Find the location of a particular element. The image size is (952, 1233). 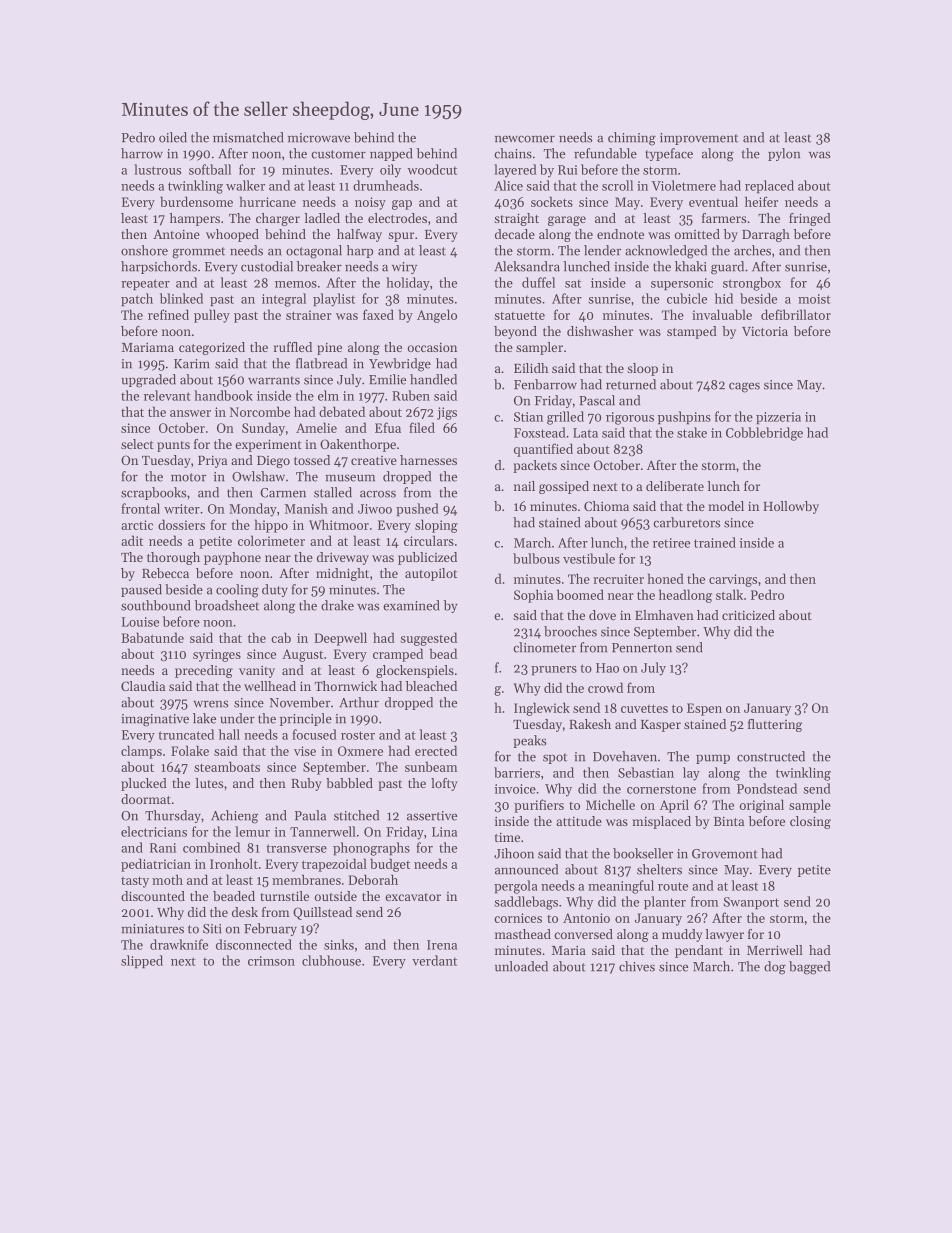

adit is located at coordinates (132, 540).
